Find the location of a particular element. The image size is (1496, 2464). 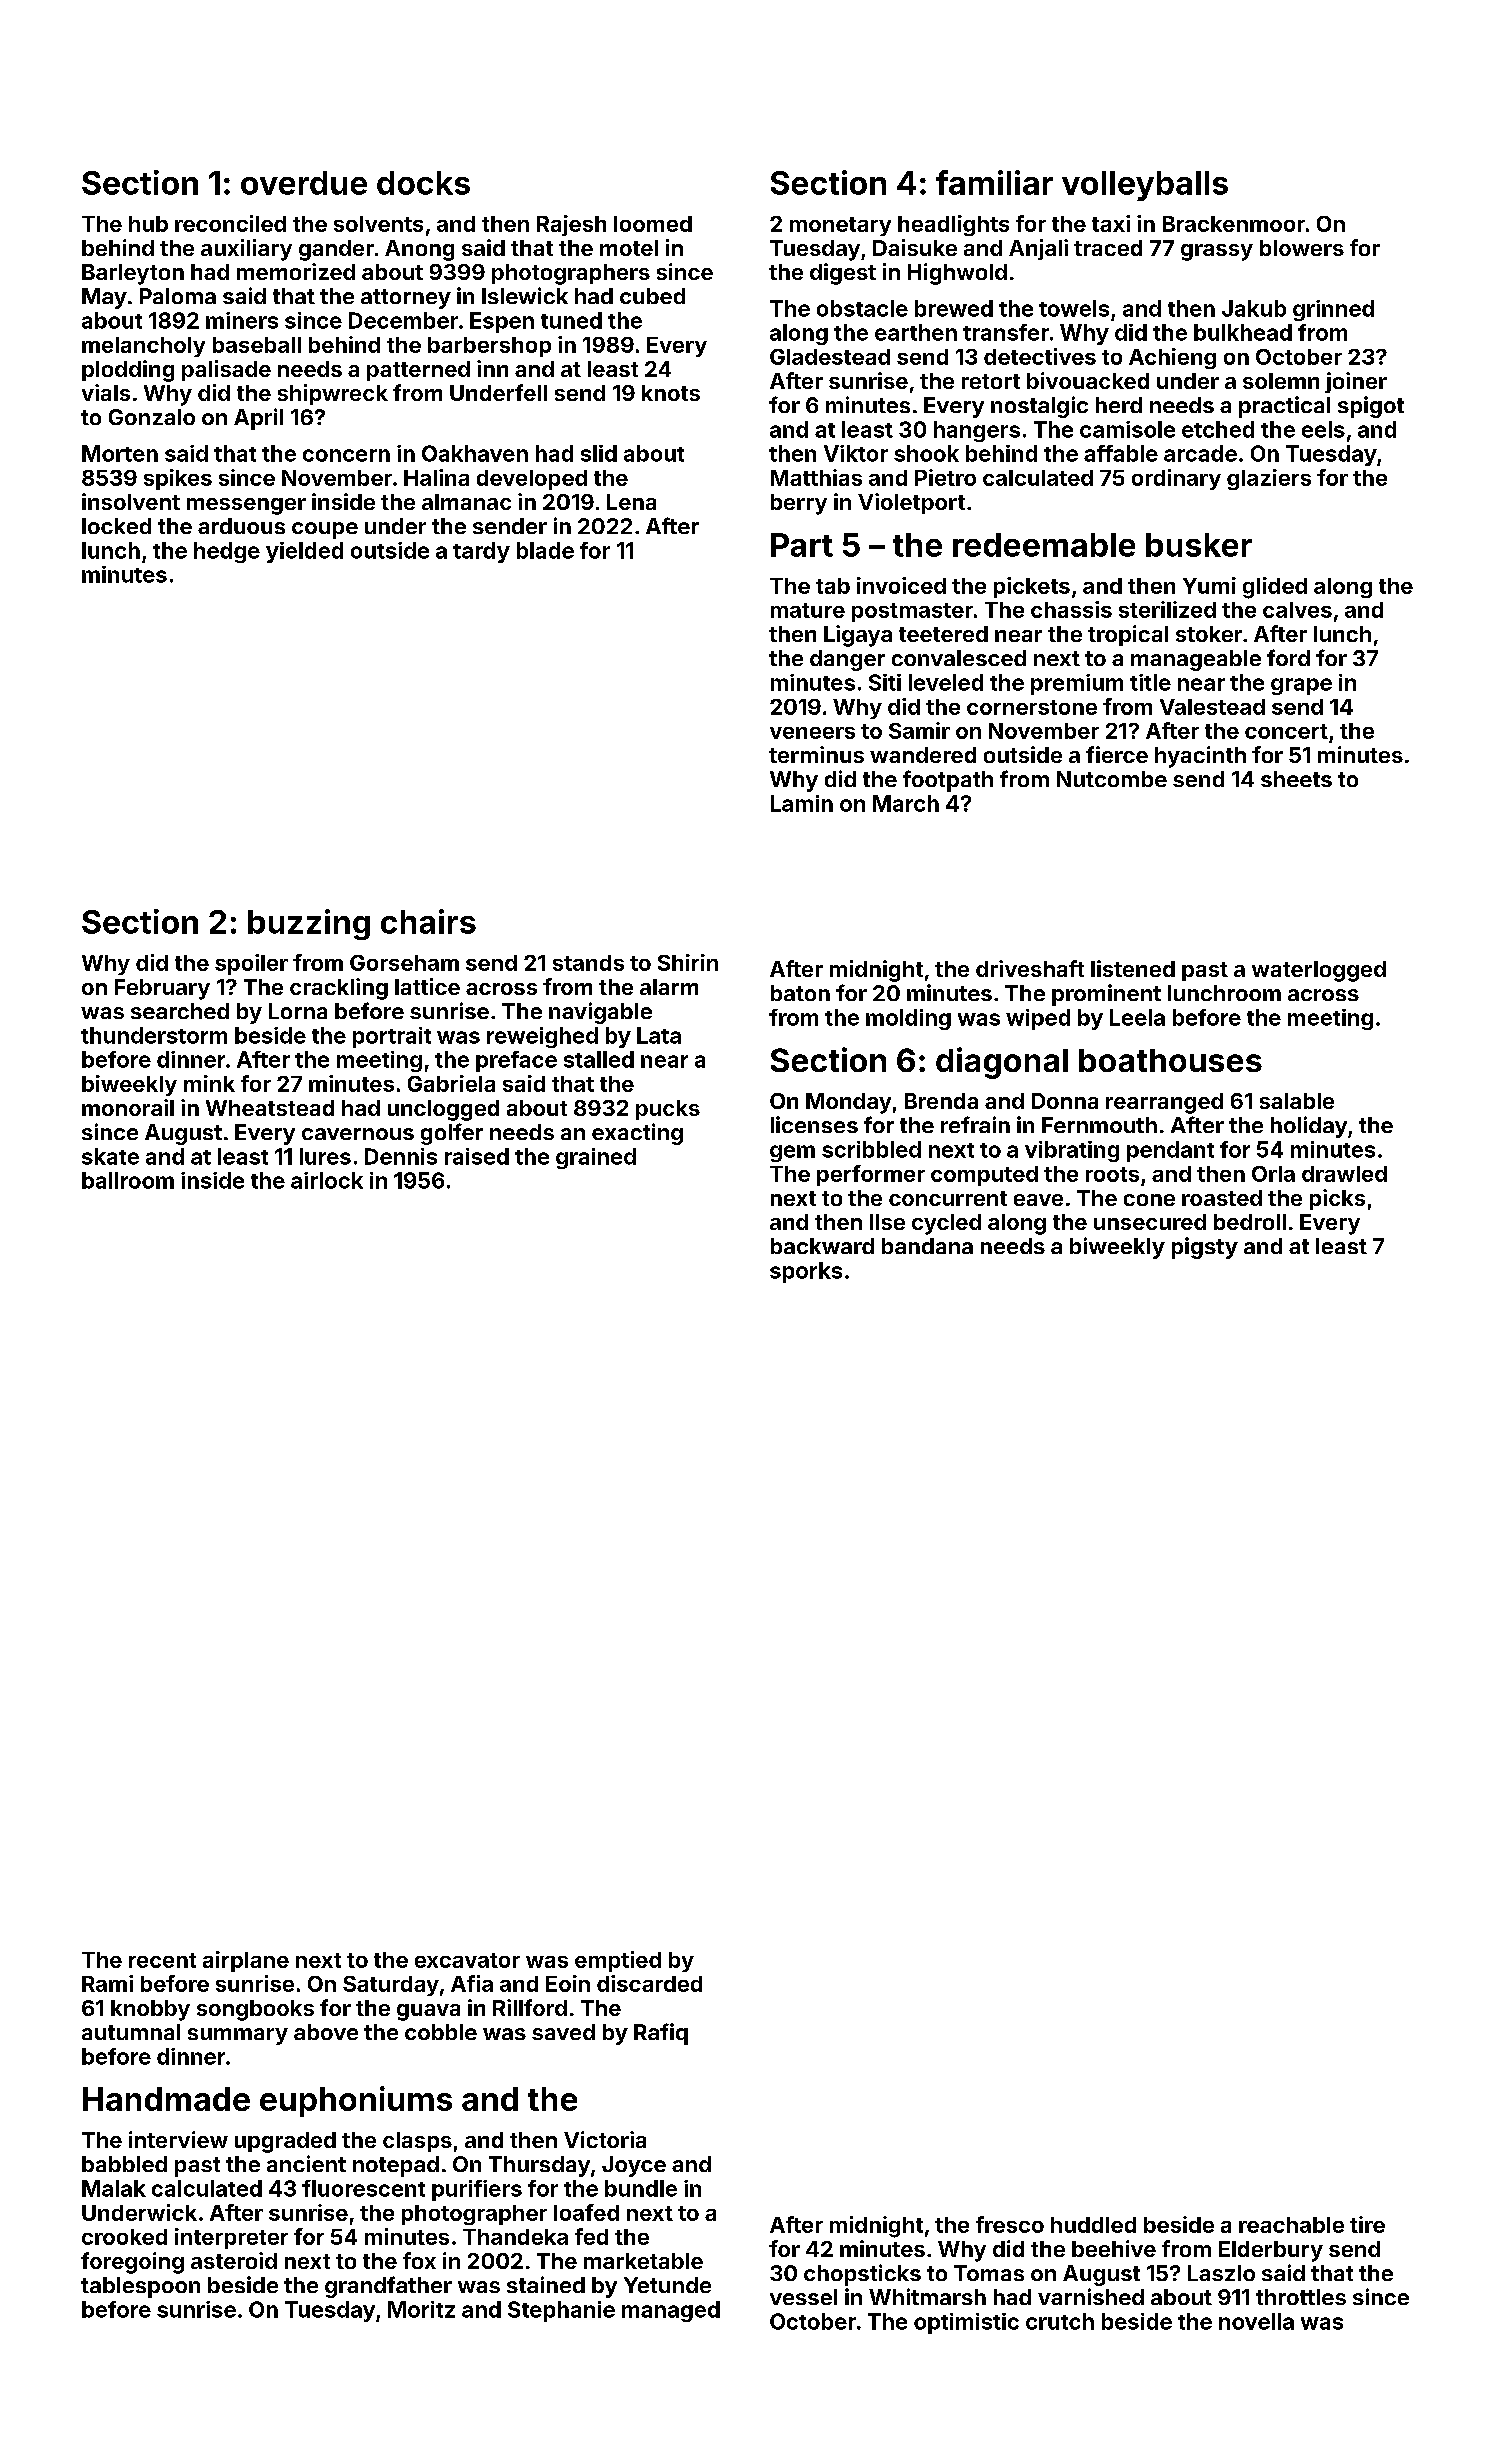

Shirin is located at coordinates (688, 962).
